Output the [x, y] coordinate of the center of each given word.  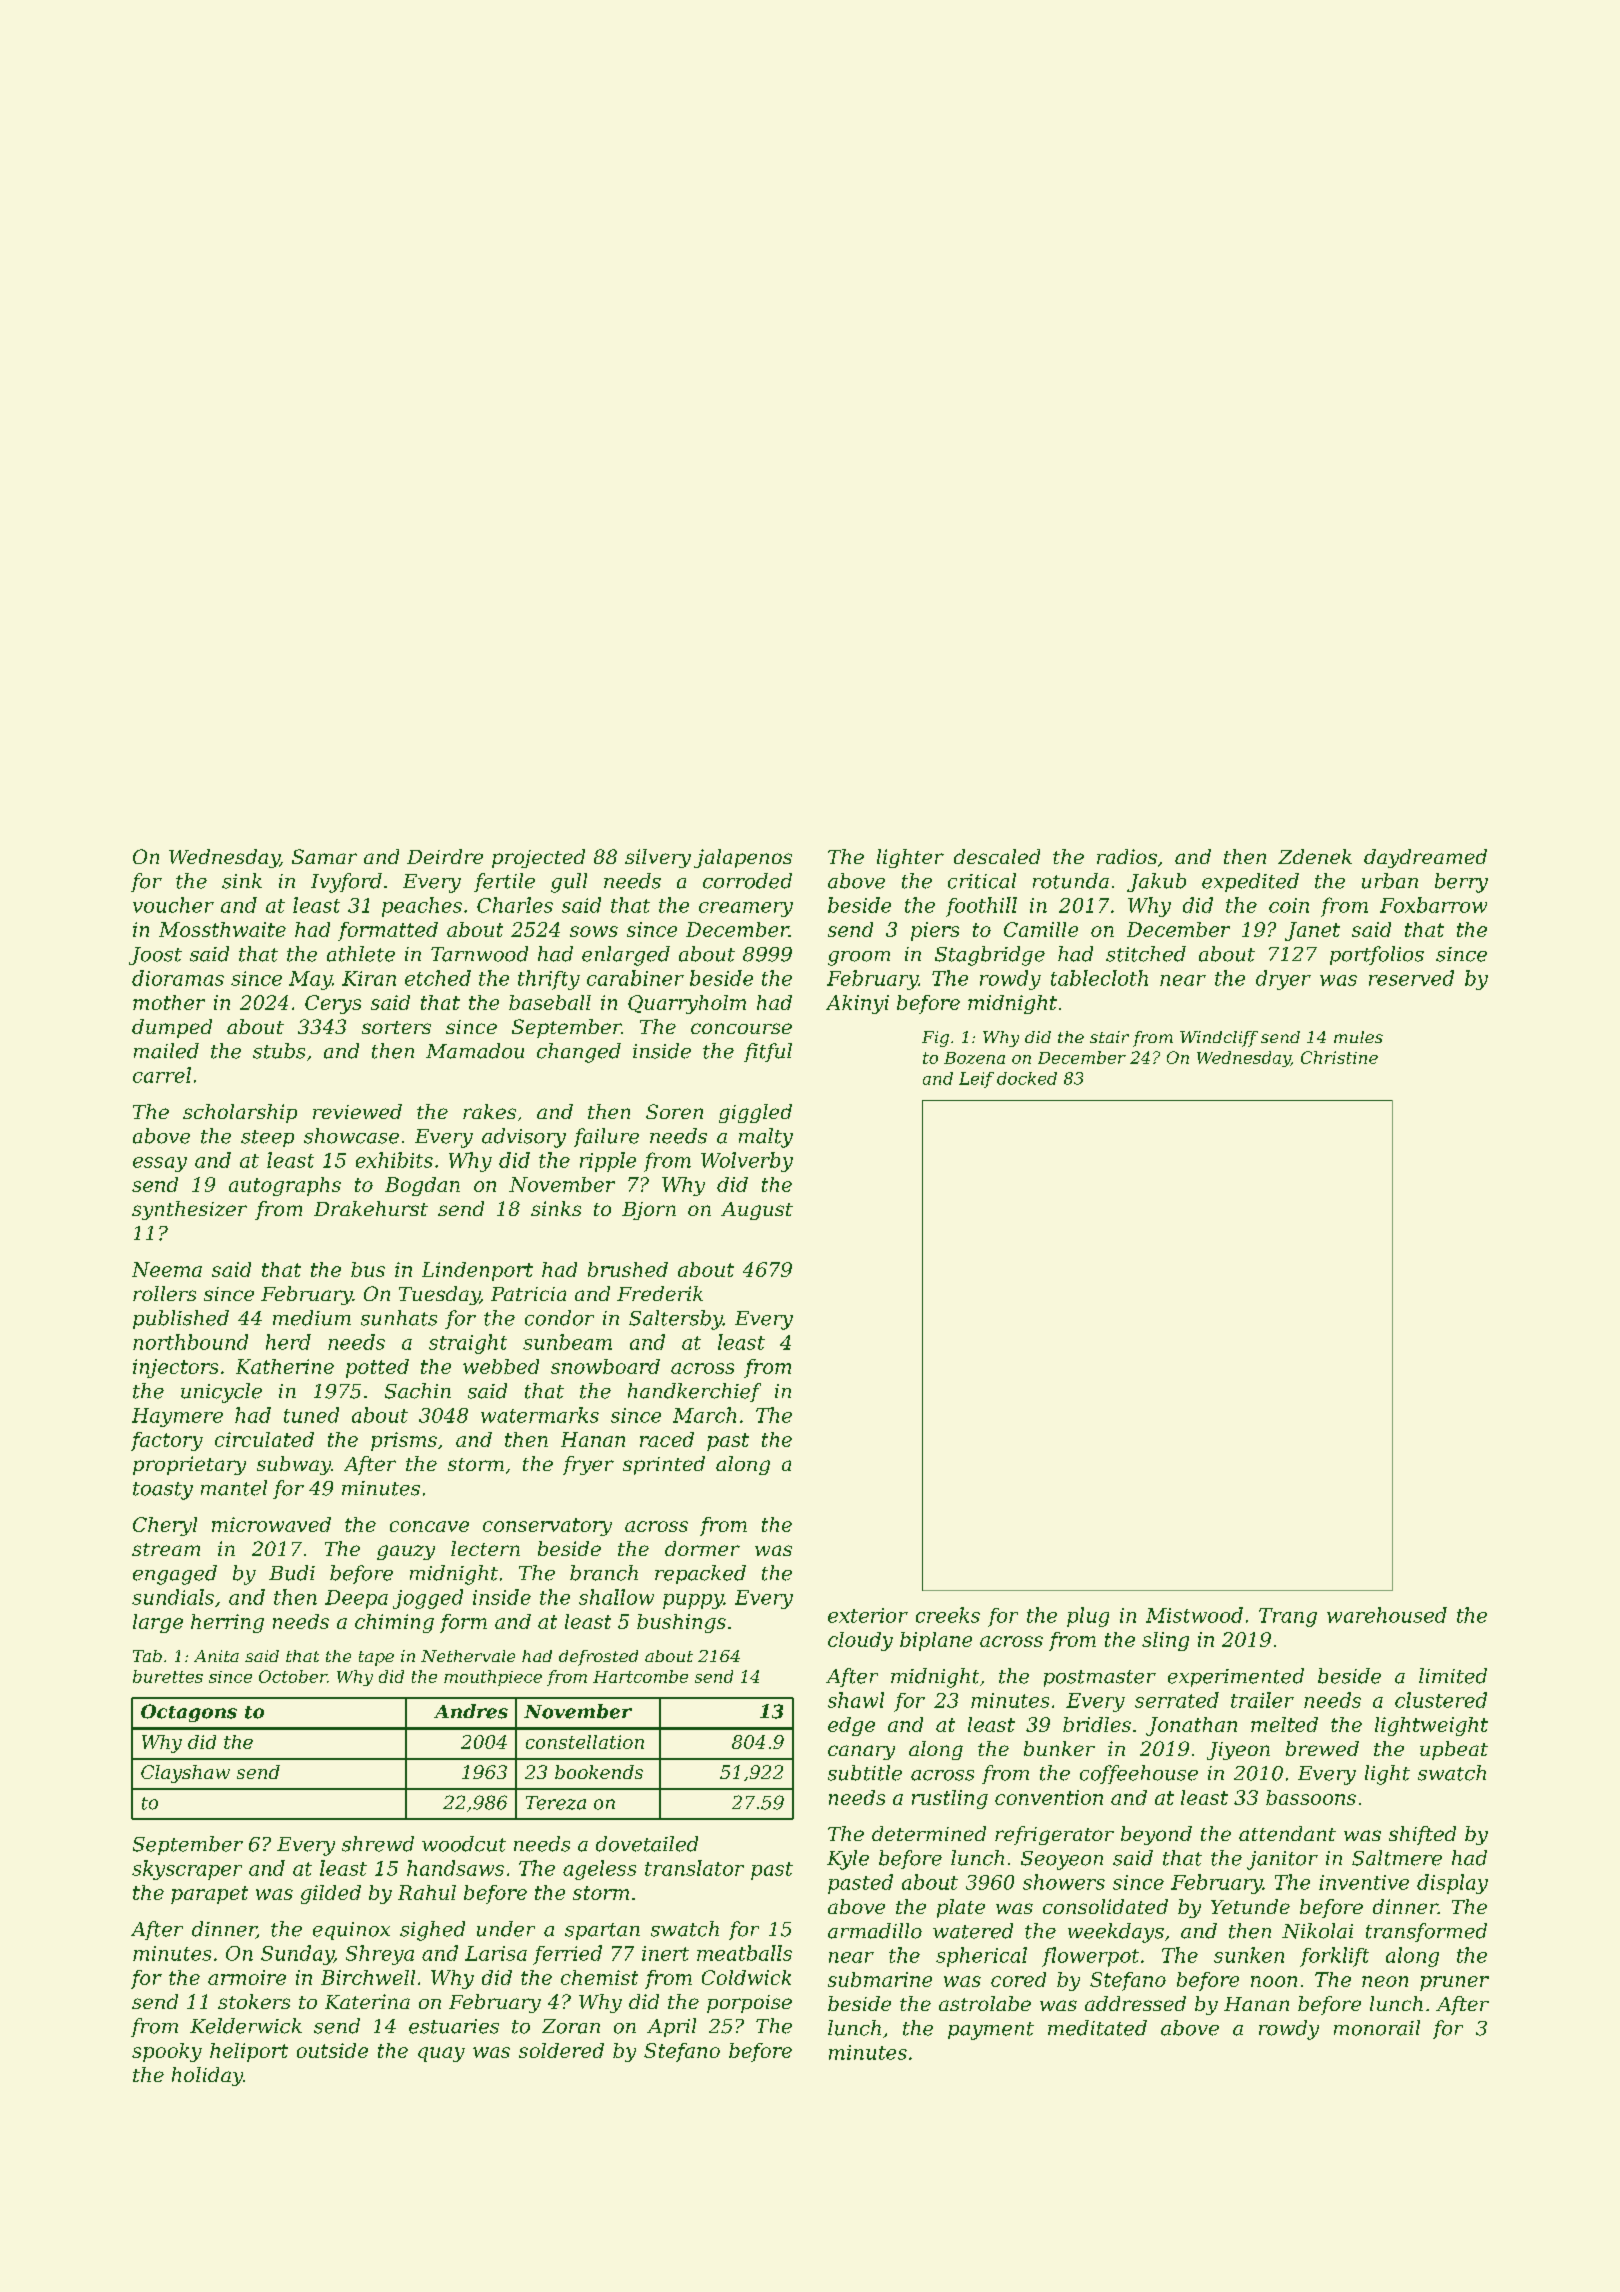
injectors [175, 1368]
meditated [1097, 2028]
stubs [279, 1051]
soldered [561, 2050]
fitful [768, 1052]
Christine [1339, 1057]
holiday [207, 2076]
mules [1358, 1037]
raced [667, 1439]
